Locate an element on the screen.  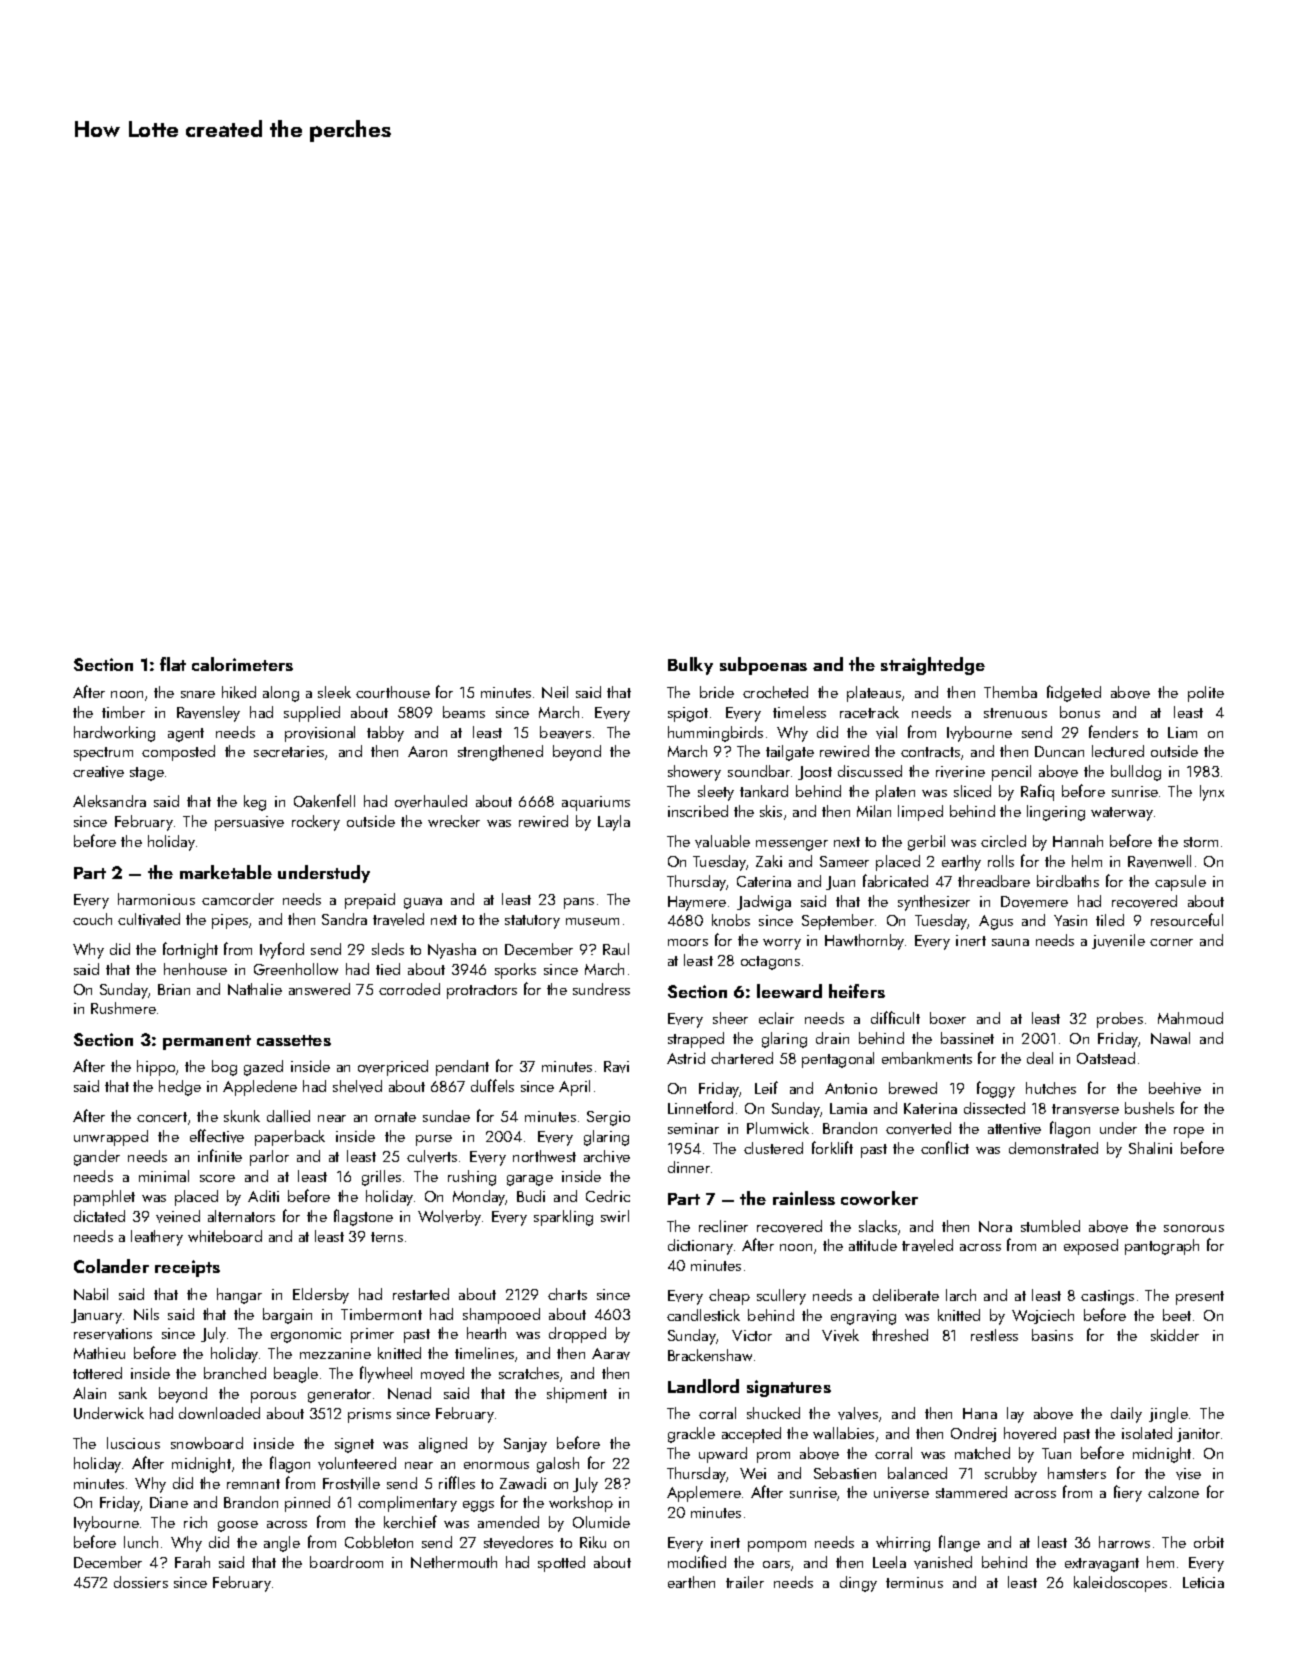
Rafiq is located at coordinates (1037, 792).
